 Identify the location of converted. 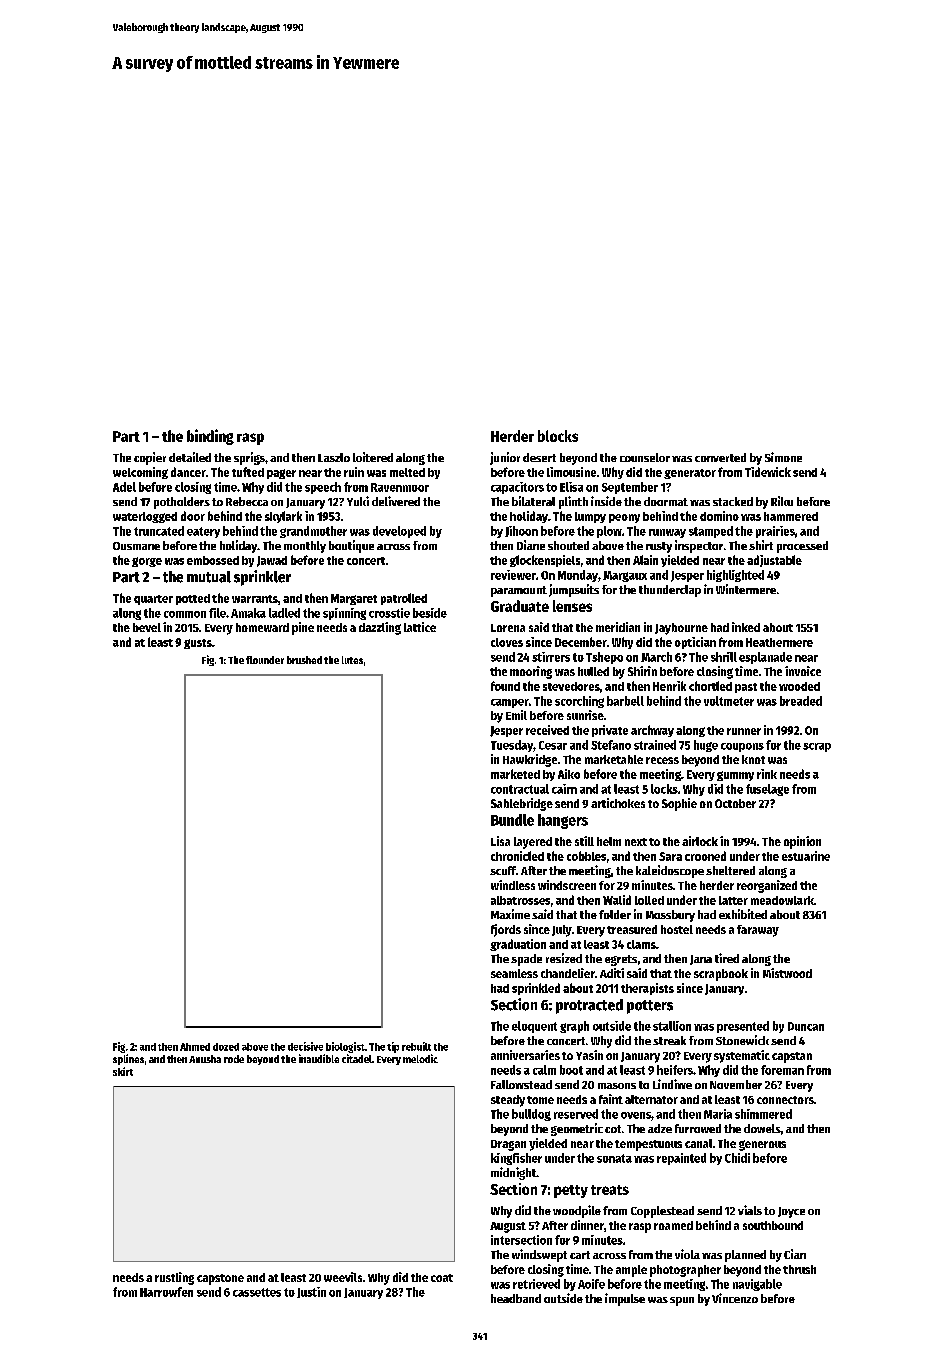
(720, 457).
